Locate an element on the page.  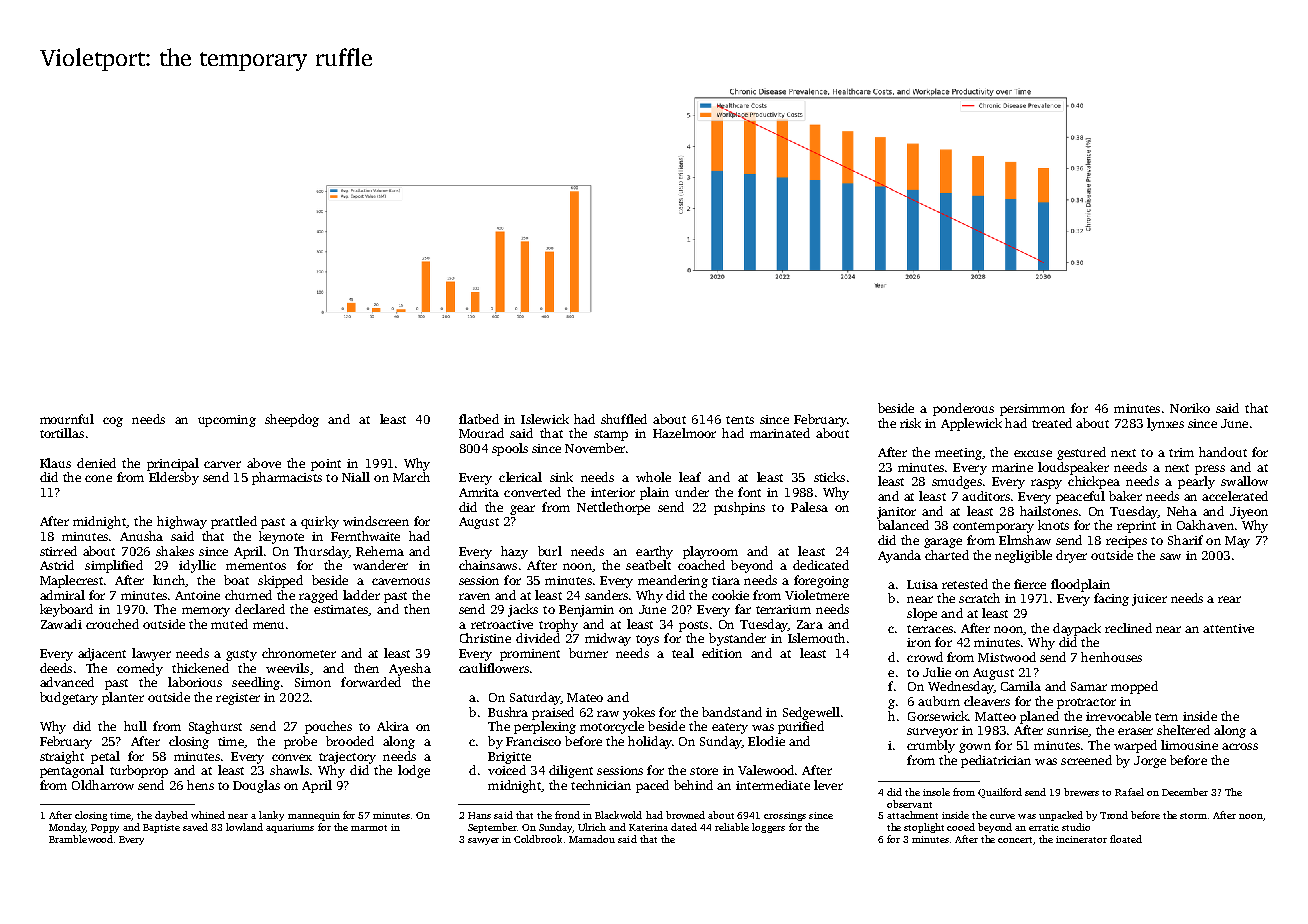
Sharif is located at coordinates (1185, 540).
